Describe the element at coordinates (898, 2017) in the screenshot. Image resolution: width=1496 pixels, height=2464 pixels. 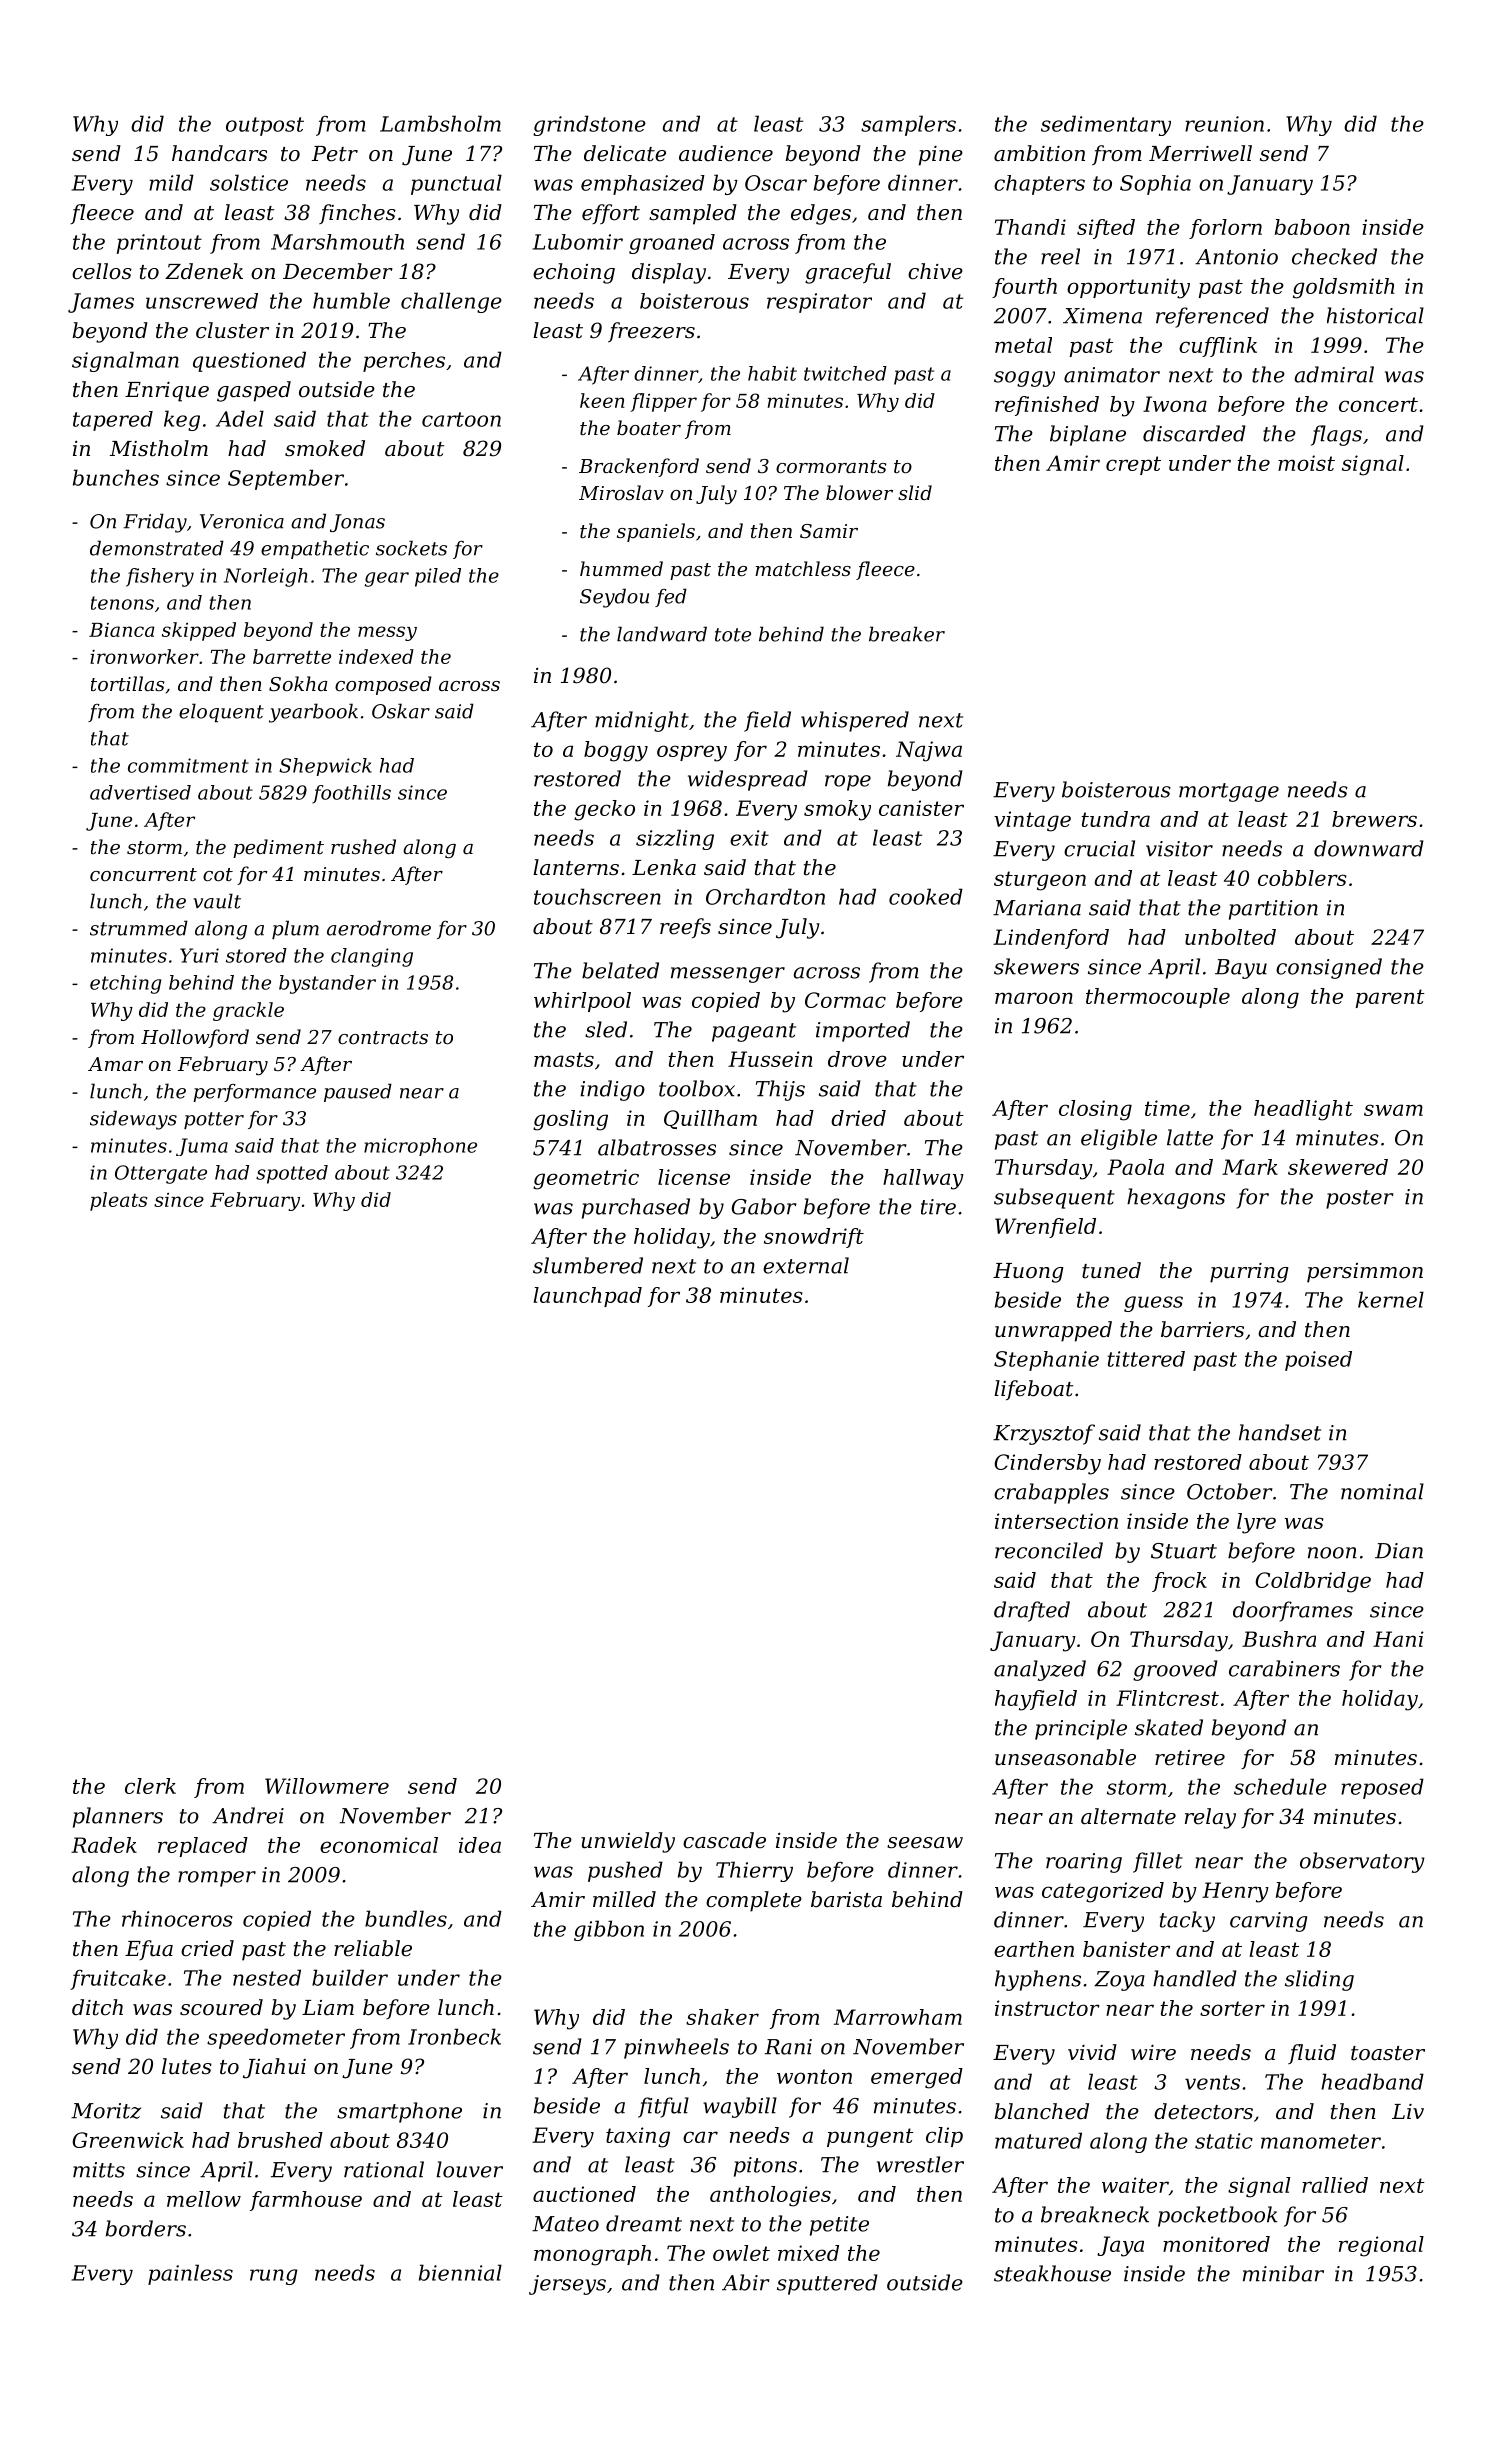
I see `Marrowham` at that location.
